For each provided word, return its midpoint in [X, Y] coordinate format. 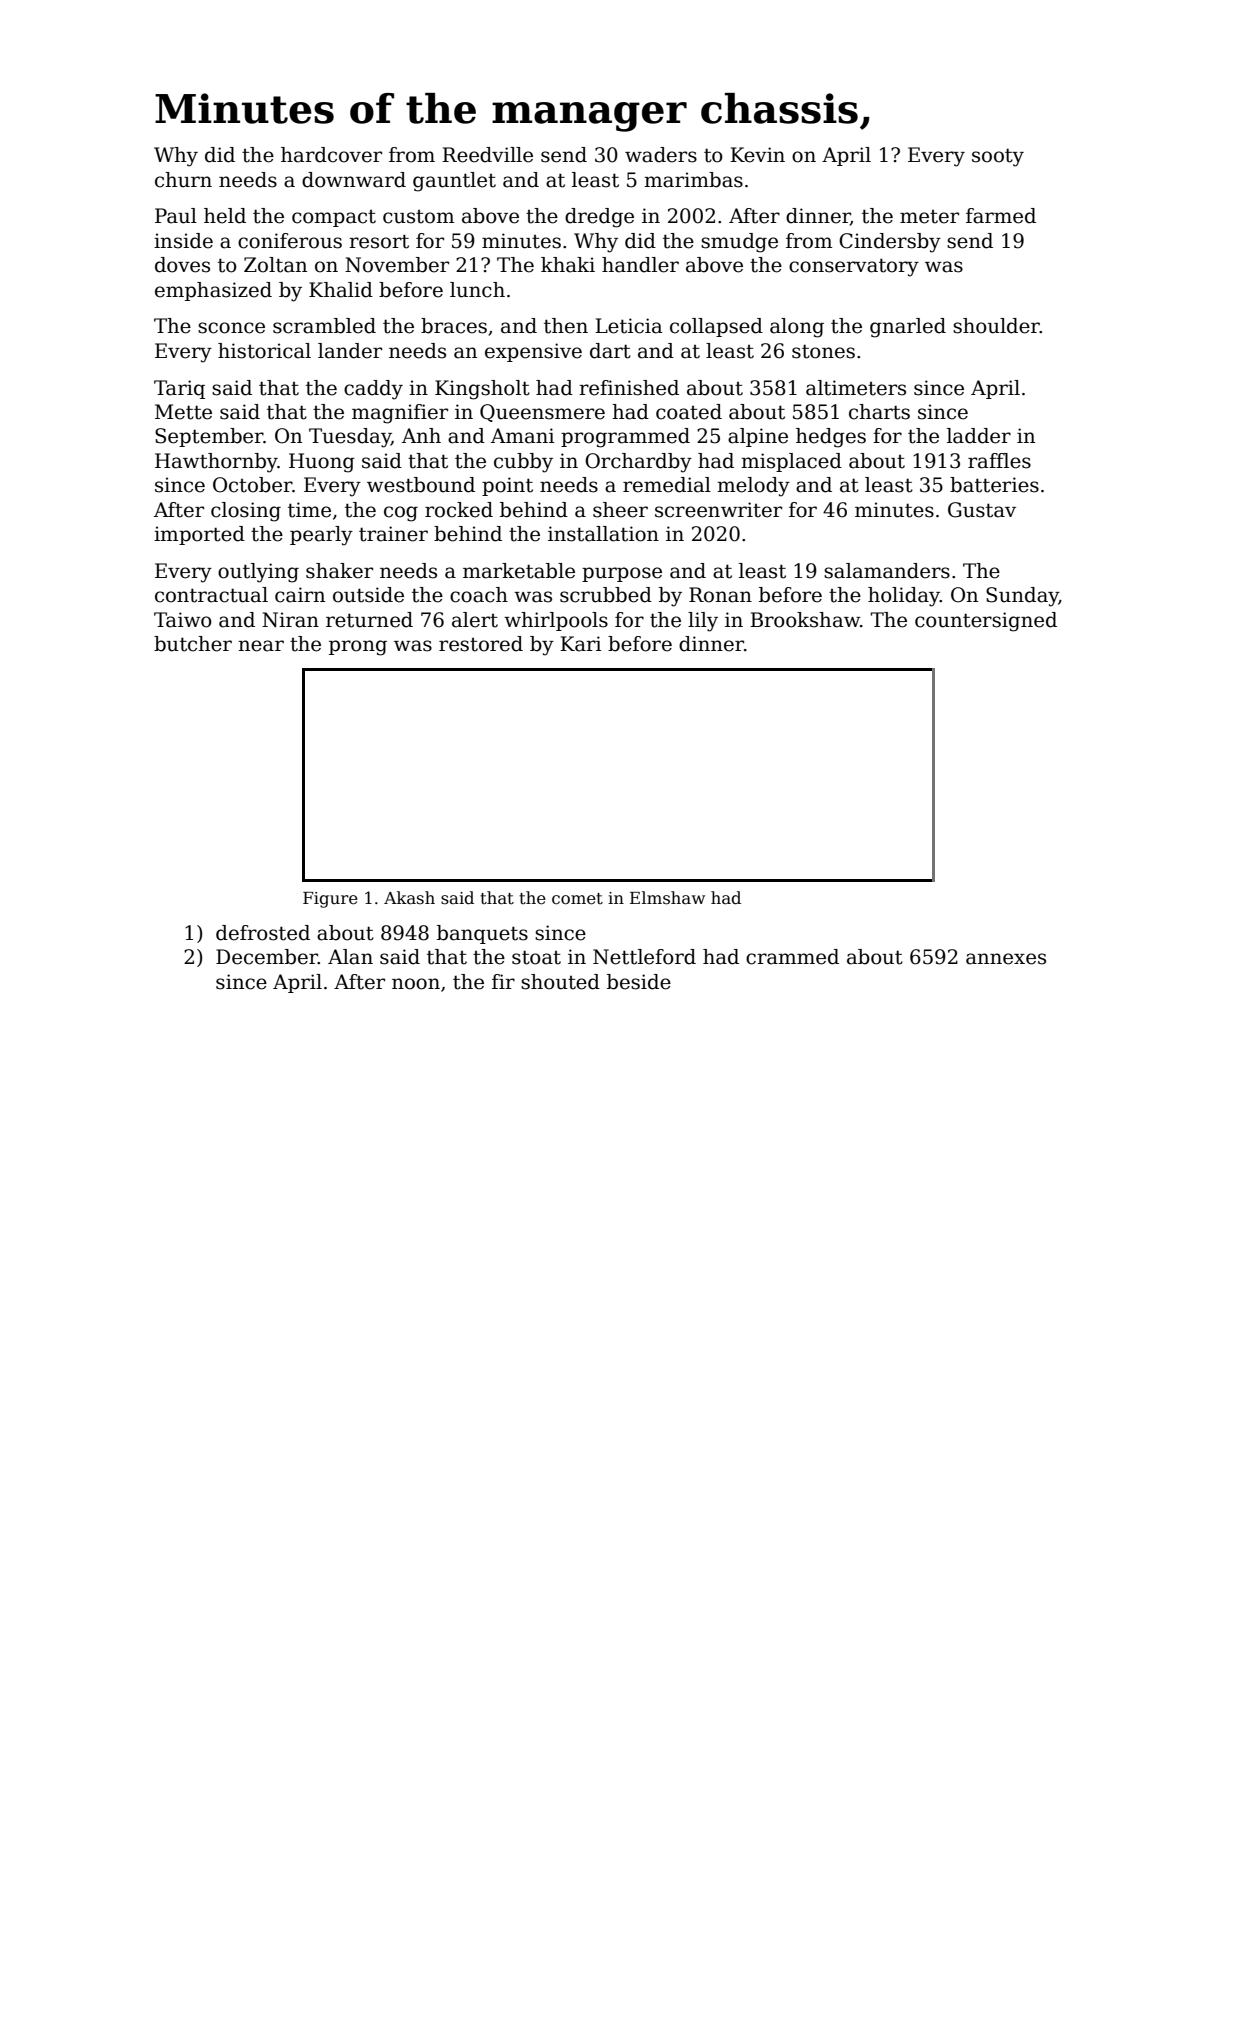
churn [183, 180]
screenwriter [718, 510]
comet [577, 899]
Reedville [487, 155]
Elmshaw [667, 898]
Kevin [757, 155]
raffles [999, 461]
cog [401, 514]
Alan [350, 957]
